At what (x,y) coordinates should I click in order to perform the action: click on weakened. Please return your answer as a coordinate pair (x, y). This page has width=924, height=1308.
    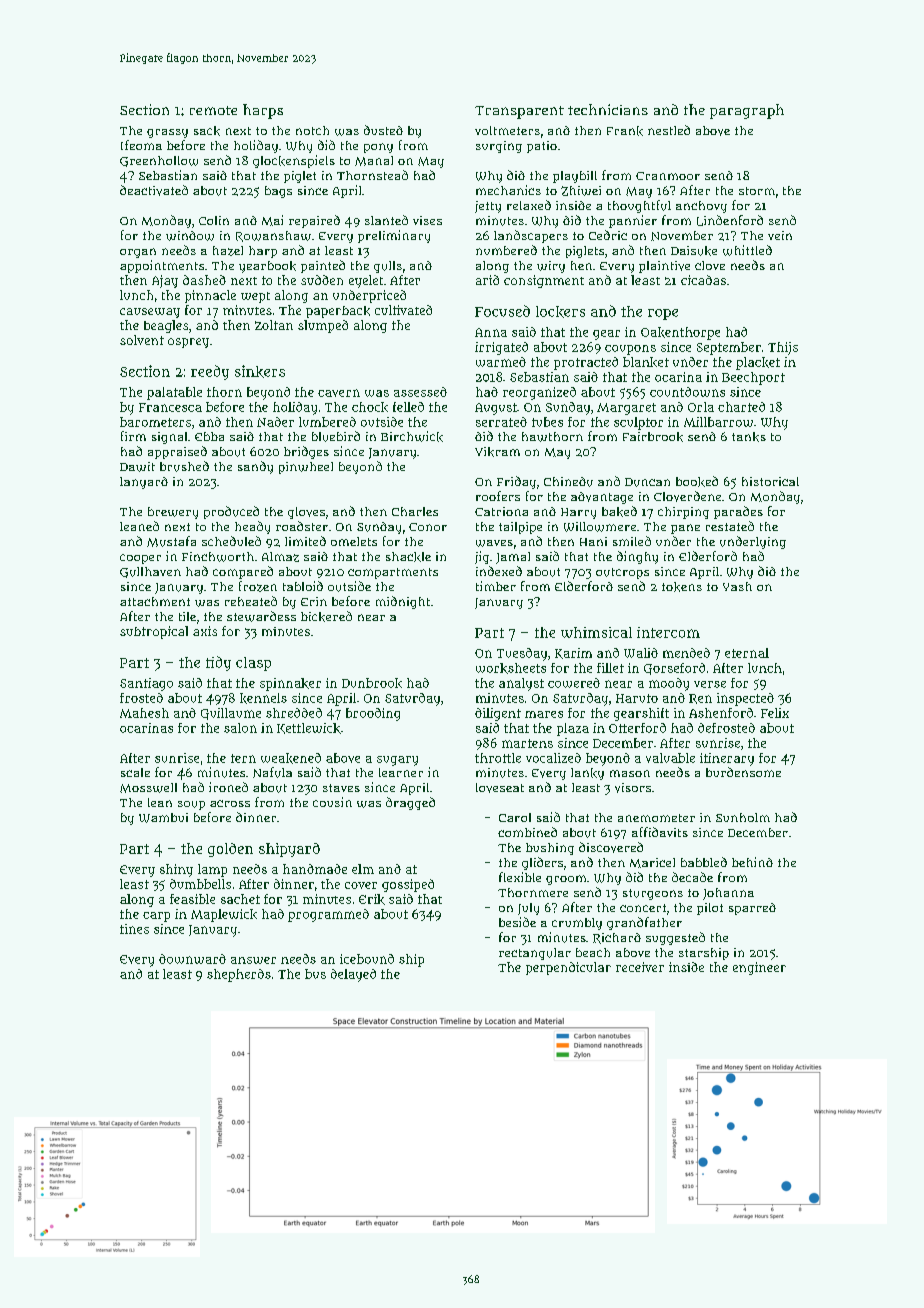
    Looking at the image, I should click on (291, 758).
